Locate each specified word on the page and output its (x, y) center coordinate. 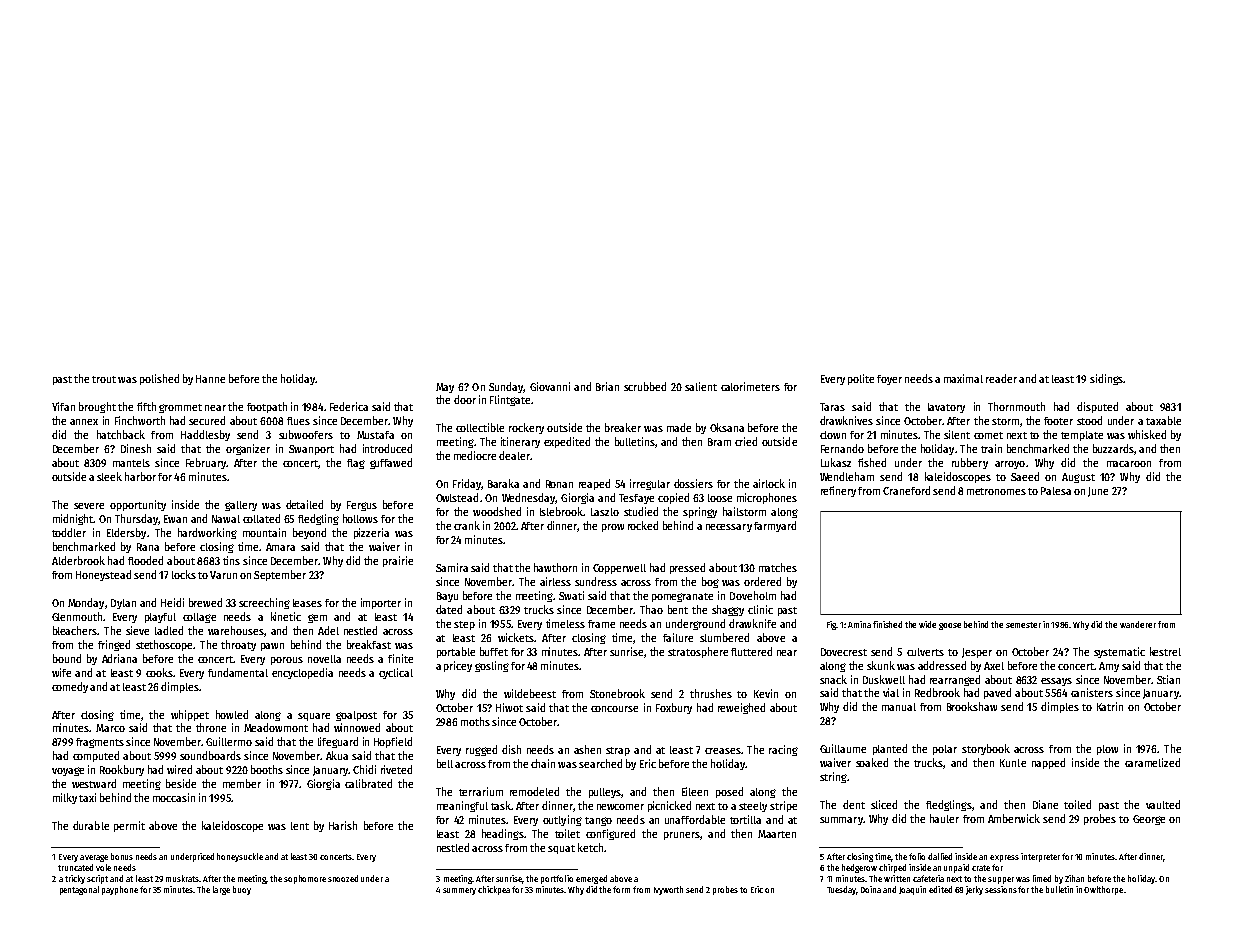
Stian (1168, 679)
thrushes (711, 693)
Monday (86, 603)
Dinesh (136, 448)
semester (1023, 625)
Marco (110, 728)
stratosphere (698, 652)
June (1098, 492)
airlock (769, 483)
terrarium (481, 791)
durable (91, 825)
